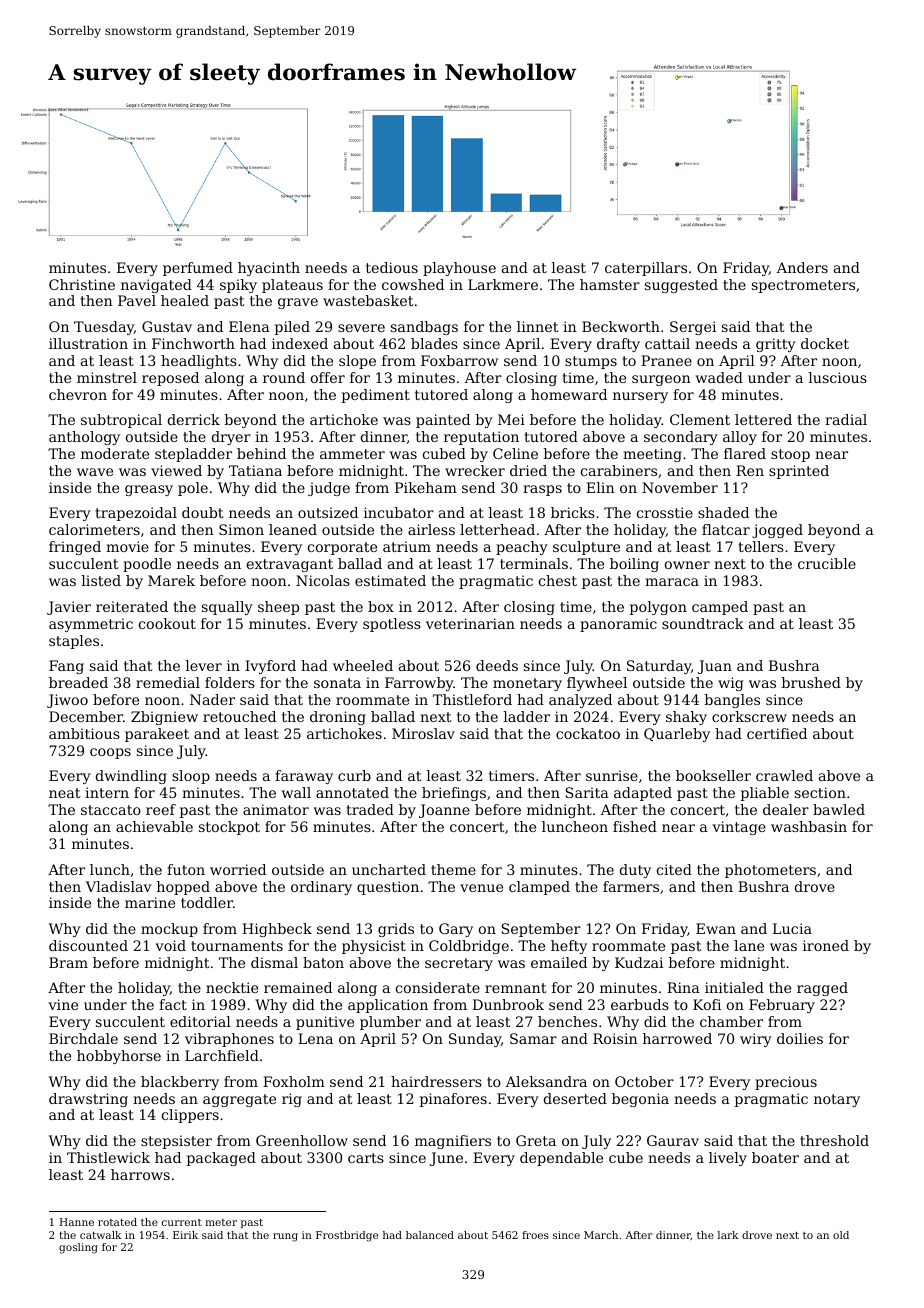  I want to click on clamped, so click(539, 888).
